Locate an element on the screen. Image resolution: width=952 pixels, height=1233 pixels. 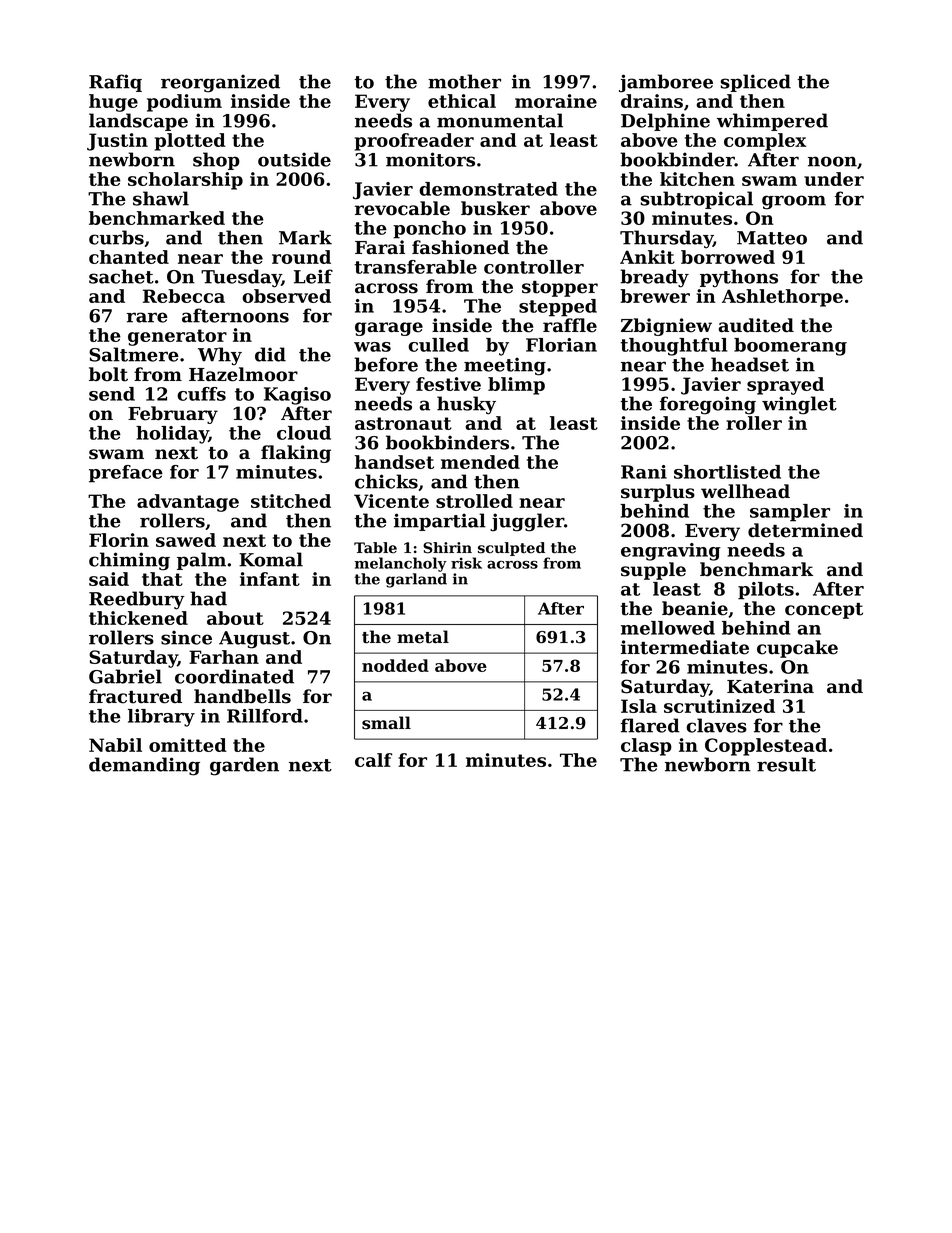
mother is located at coordinates (464, 81).
